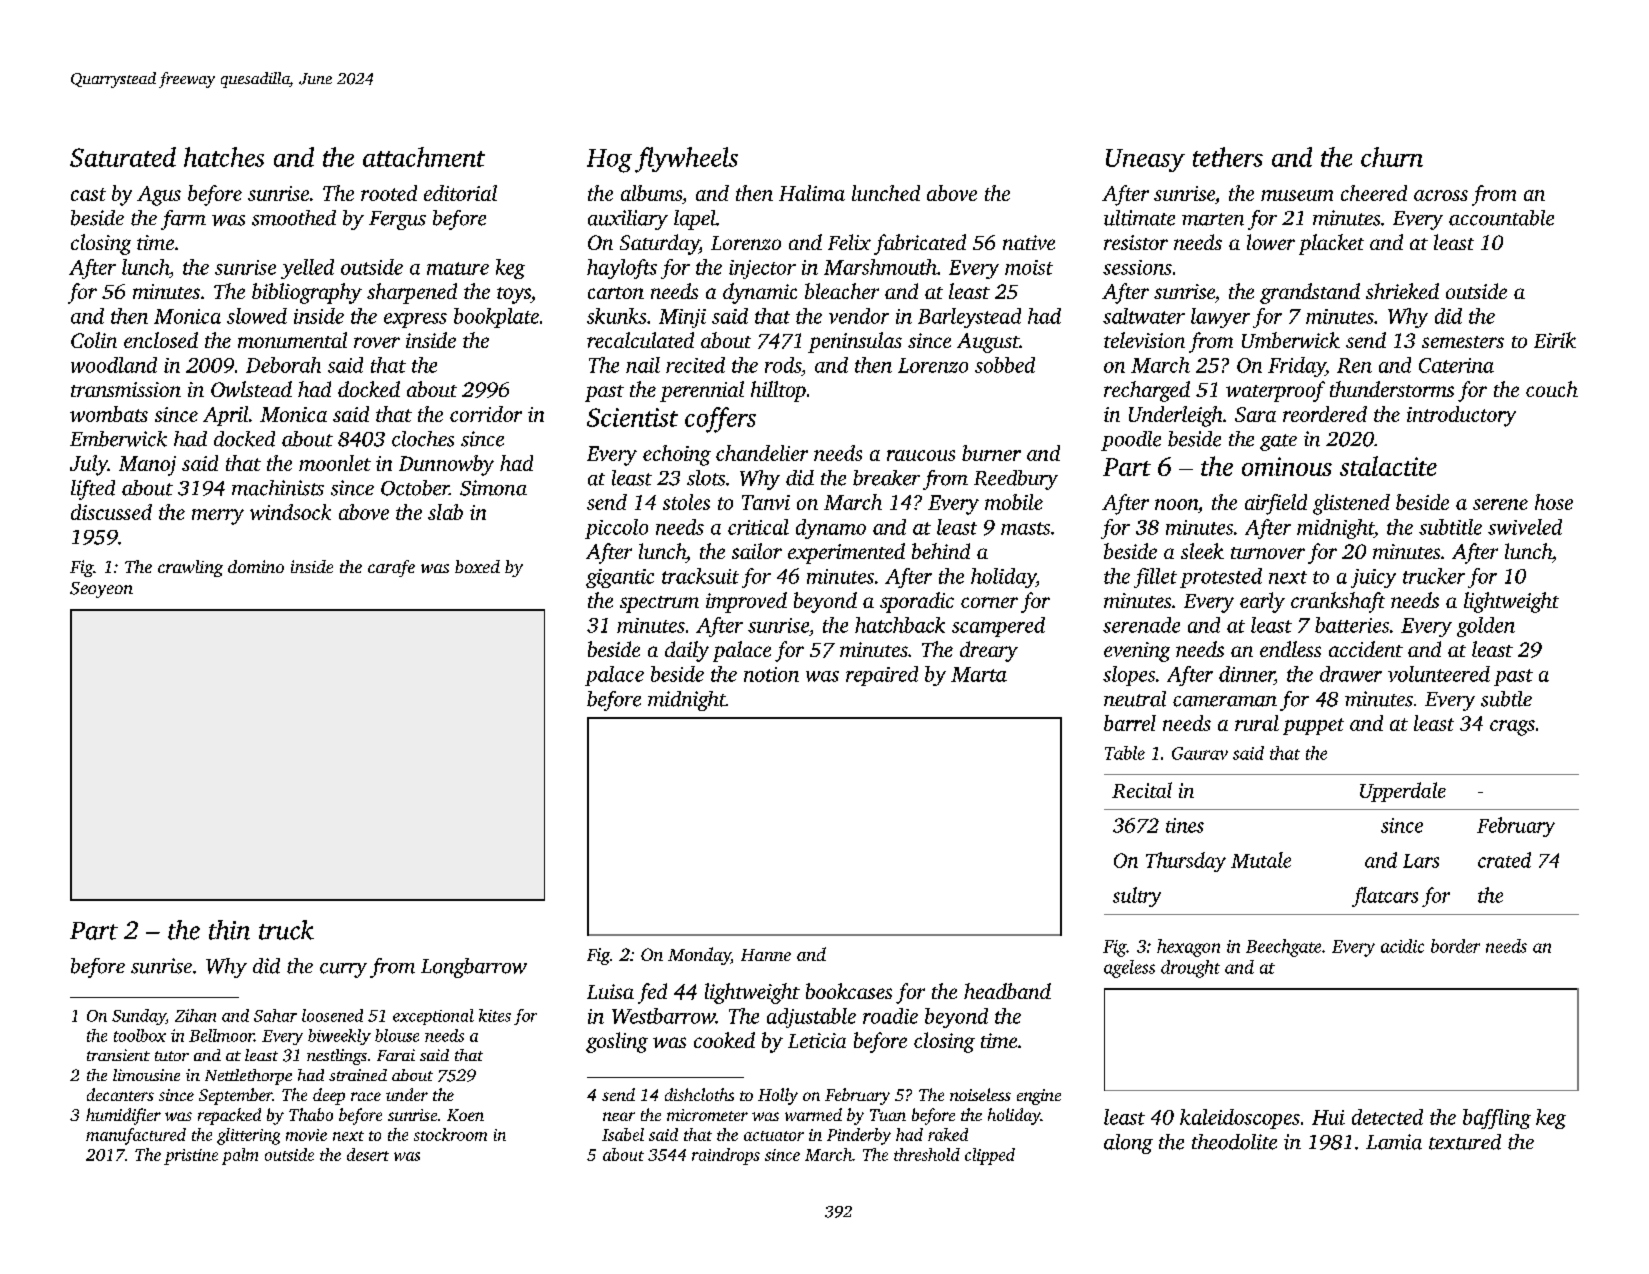  Describe the element at coordinates (101, 590) in the screenshot. I see `Seoyeon` at that location.
